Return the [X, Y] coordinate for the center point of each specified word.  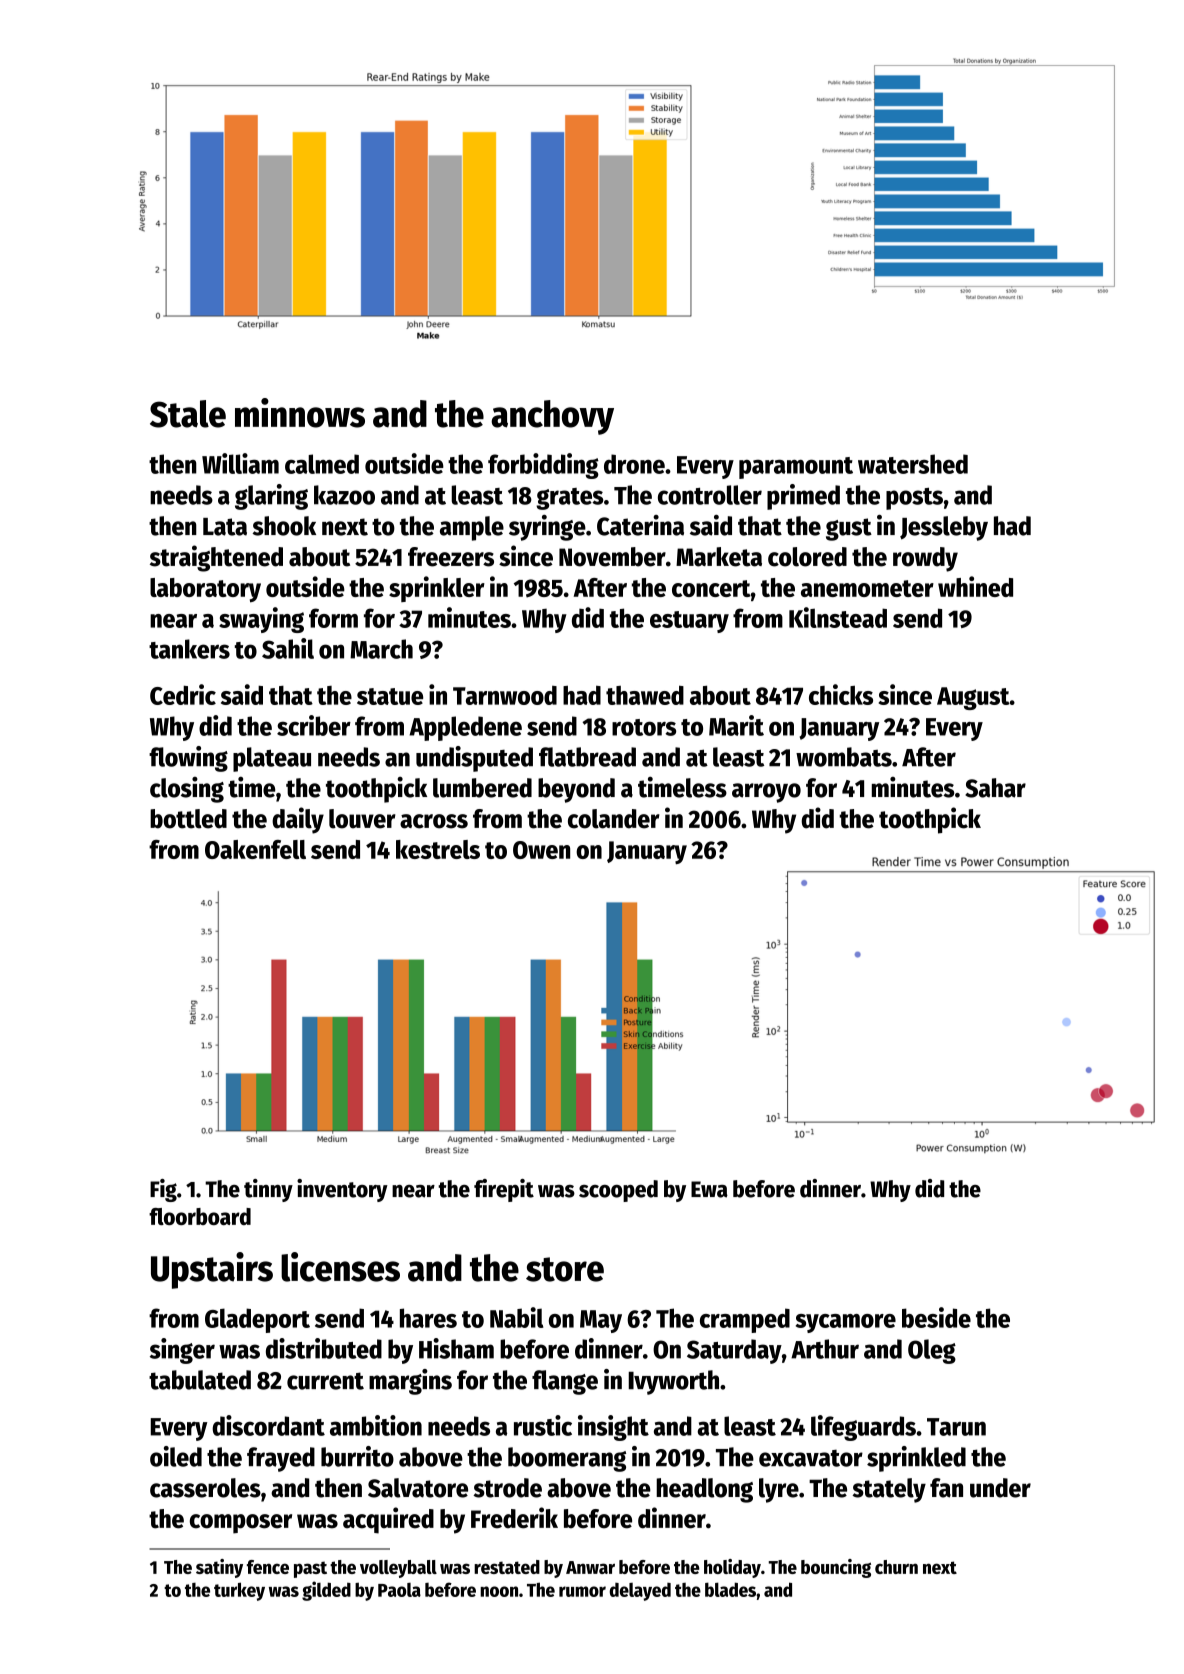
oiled [176, 1456]
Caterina [640, 525]
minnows [300, 413]
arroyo [766, 793]
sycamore [846, 1323]
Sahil [288, 648]
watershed [913, 464]
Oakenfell [255, 849]
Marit [736, 725]
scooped [618, 1191]
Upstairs [212, 1270]
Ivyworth [673, 1382]
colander [614, 819]
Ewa [709, 1189]
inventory [342, 1190]
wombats [844, 757]
